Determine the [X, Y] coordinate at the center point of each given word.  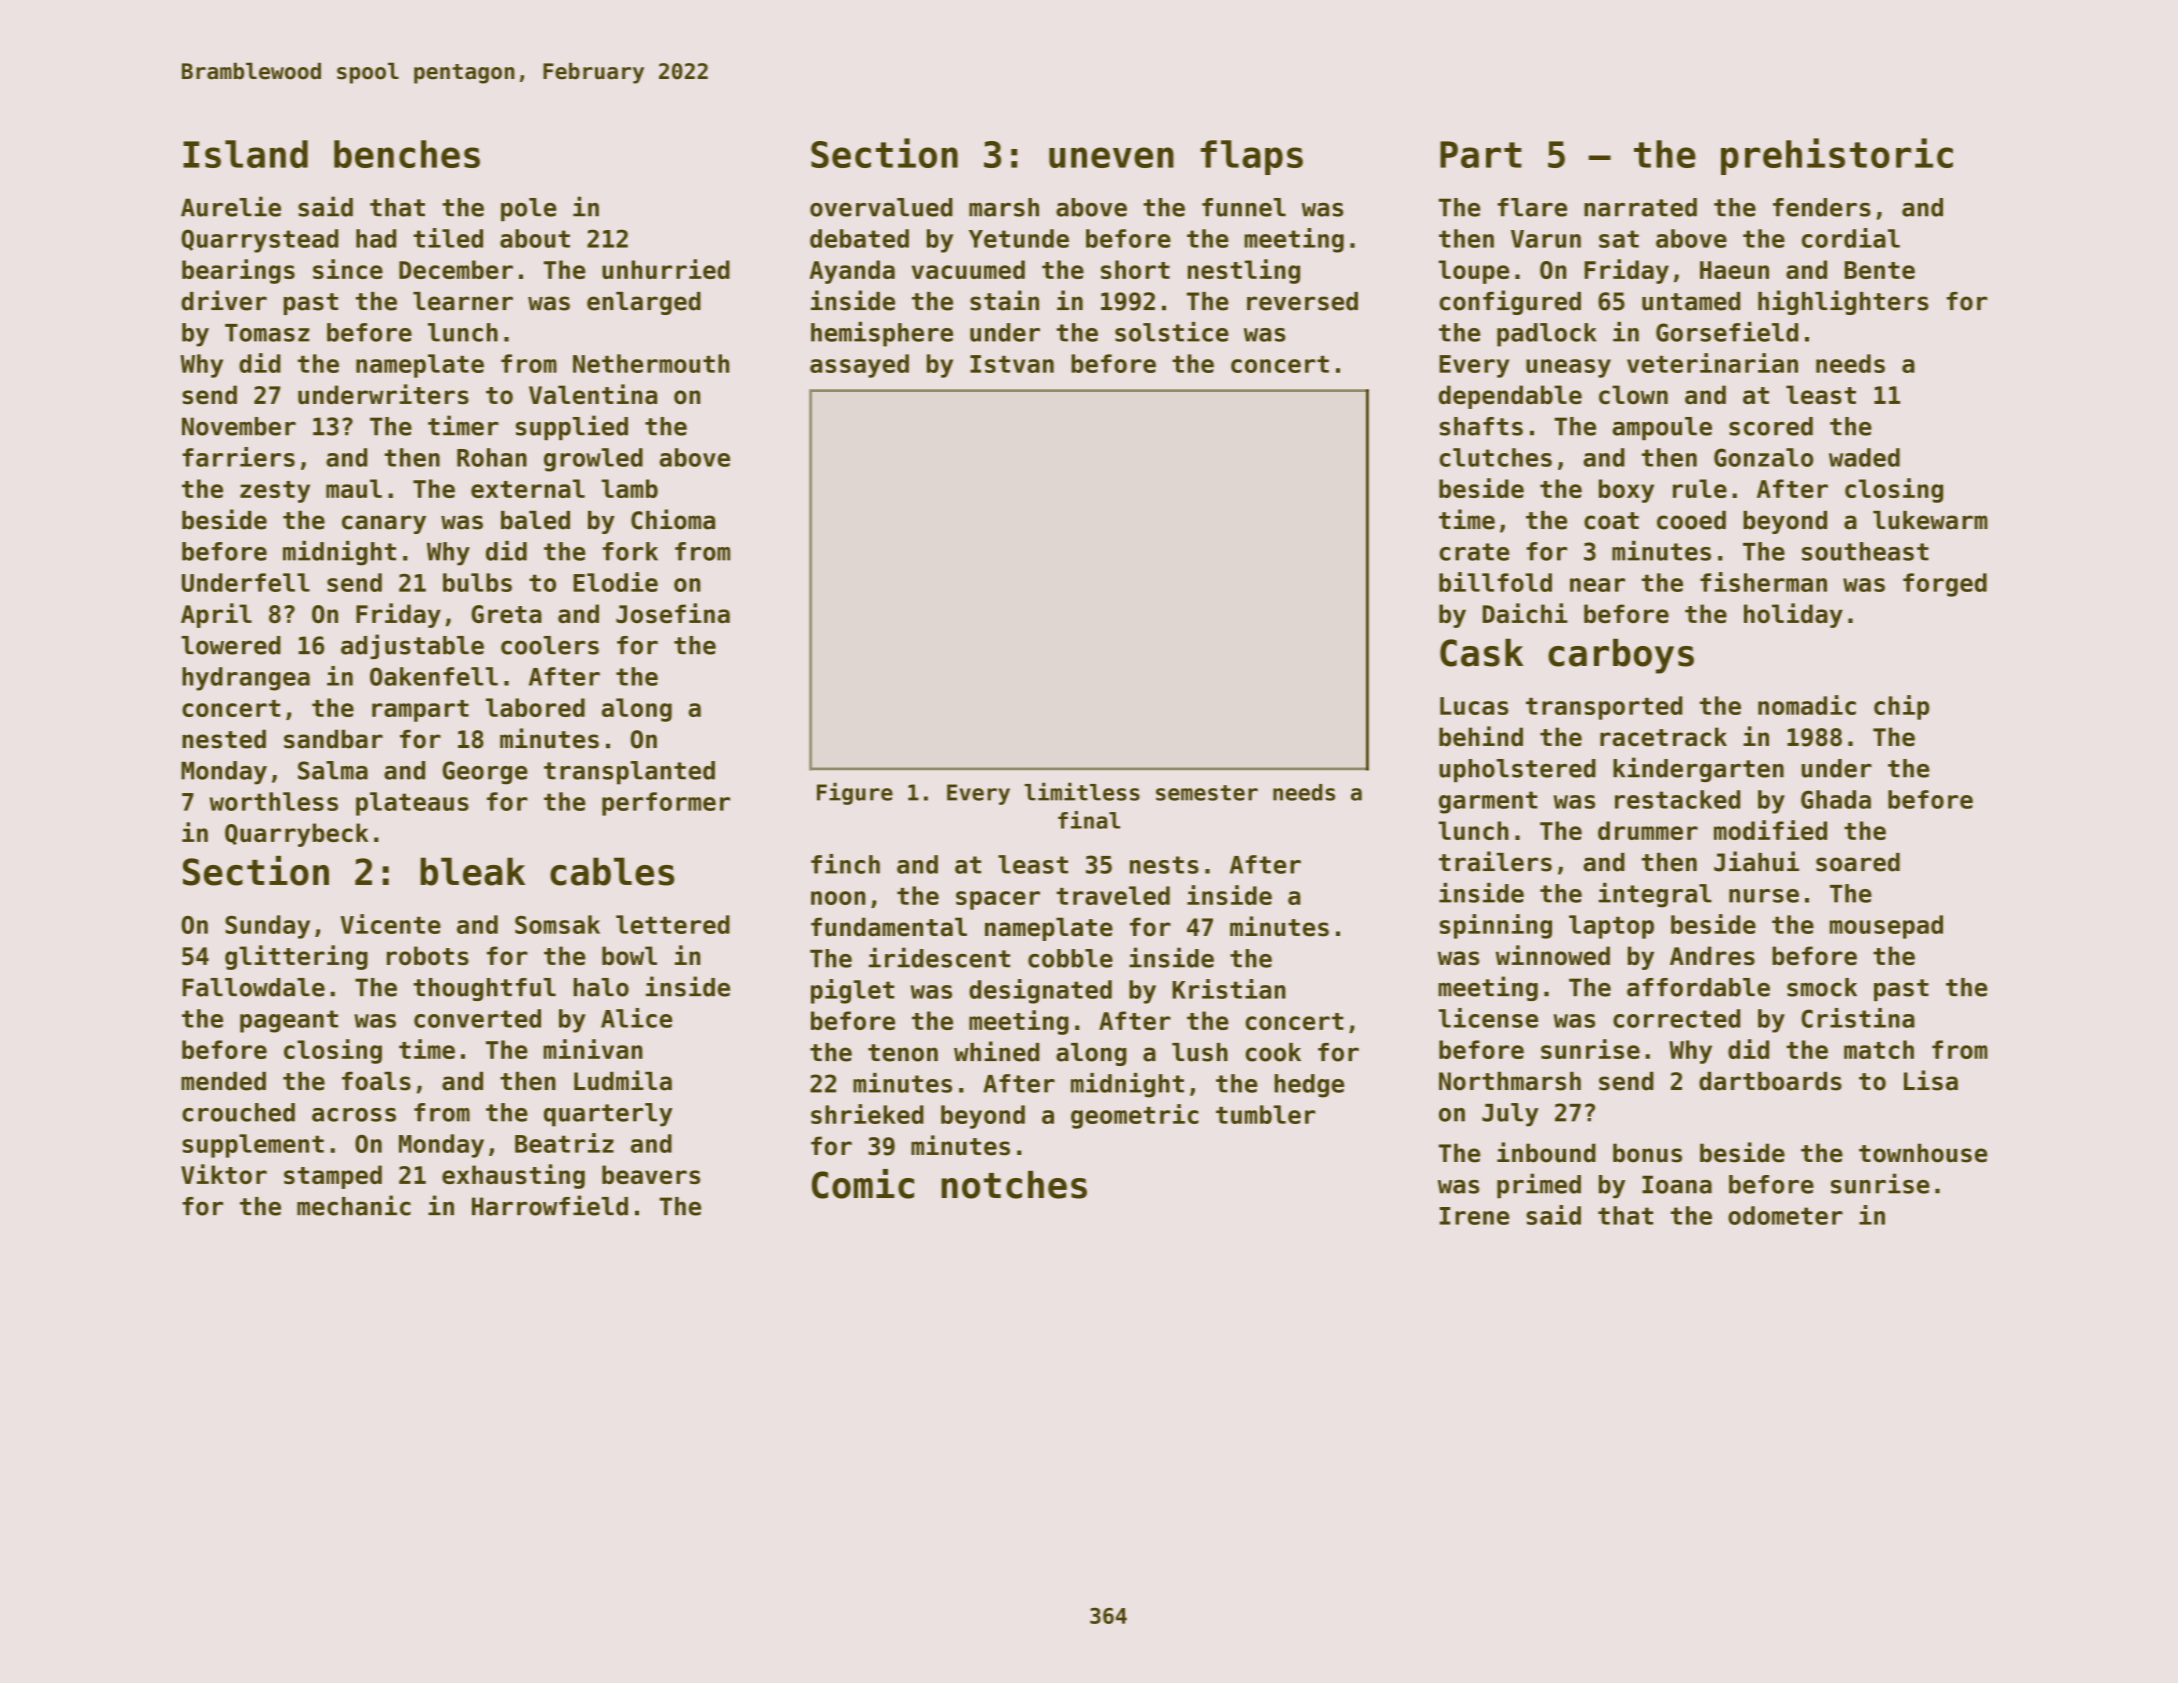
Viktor [224, 1174]
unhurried [666, 269]
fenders [1822, 207]
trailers [1495, 861]
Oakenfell [434, 676]
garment [1488, 802]
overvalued [881, 207]
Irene [1474, 1216]
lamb [630, 488]
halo [601, 987]
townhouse [1923, 1153]
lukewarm [1930, 520]
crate [1474, 552]
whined [996, 1051]
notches [1014, 1185]
